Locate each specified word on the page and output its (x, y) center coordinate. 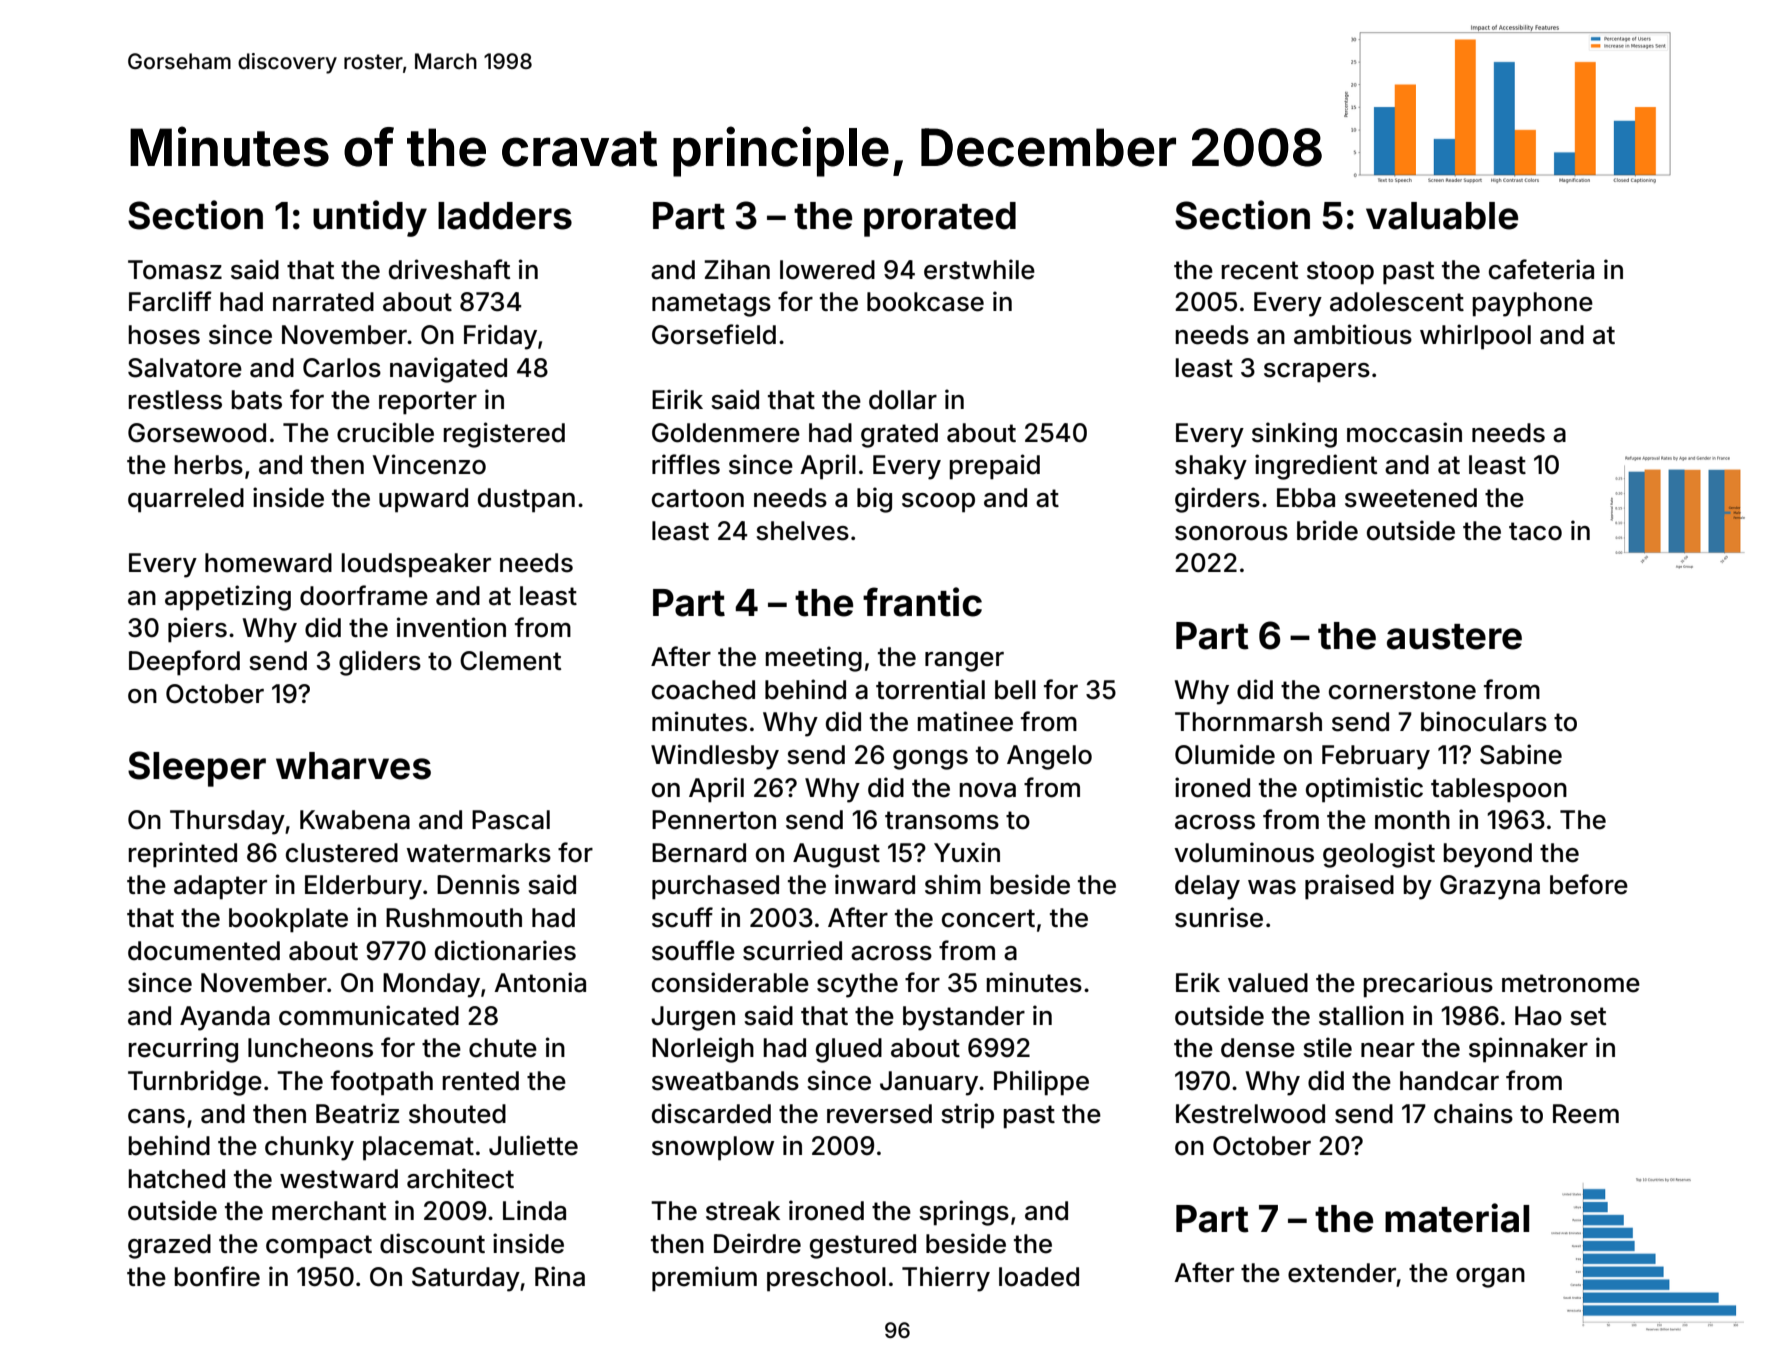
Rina (560, 1276)
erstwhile (979, 269)
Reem (1586, 1114)
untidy (370, 218)
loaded (1039, 1277)
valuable (1442, 216)
